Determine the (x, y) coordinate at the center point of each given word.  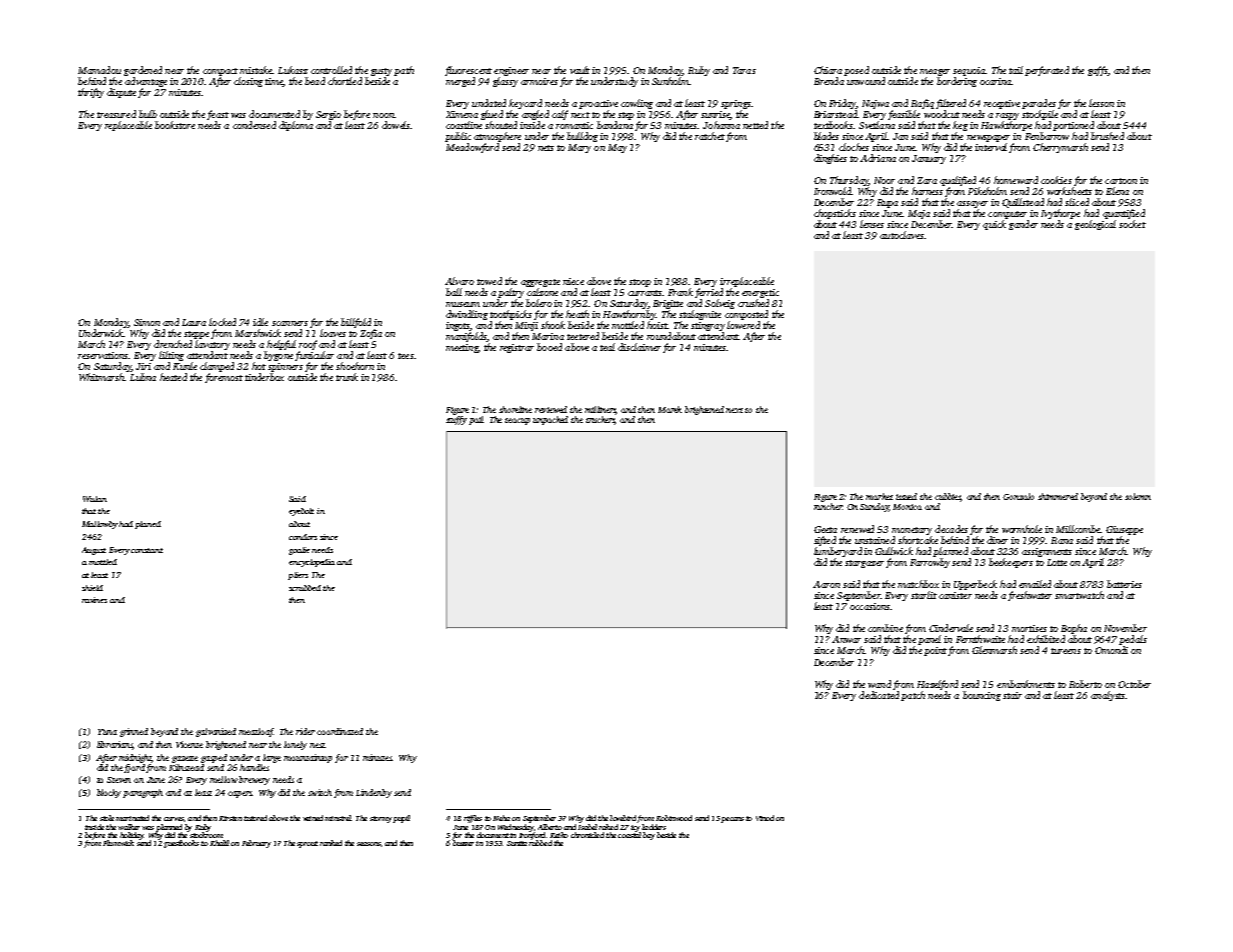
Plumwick (118, 843)
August (94, 551)
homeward (1016, 180)
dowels (396, 125)
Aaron (826, 584)
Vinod (765, 818)
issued (906, 496)
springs (736, 104)
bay (649, 836)
